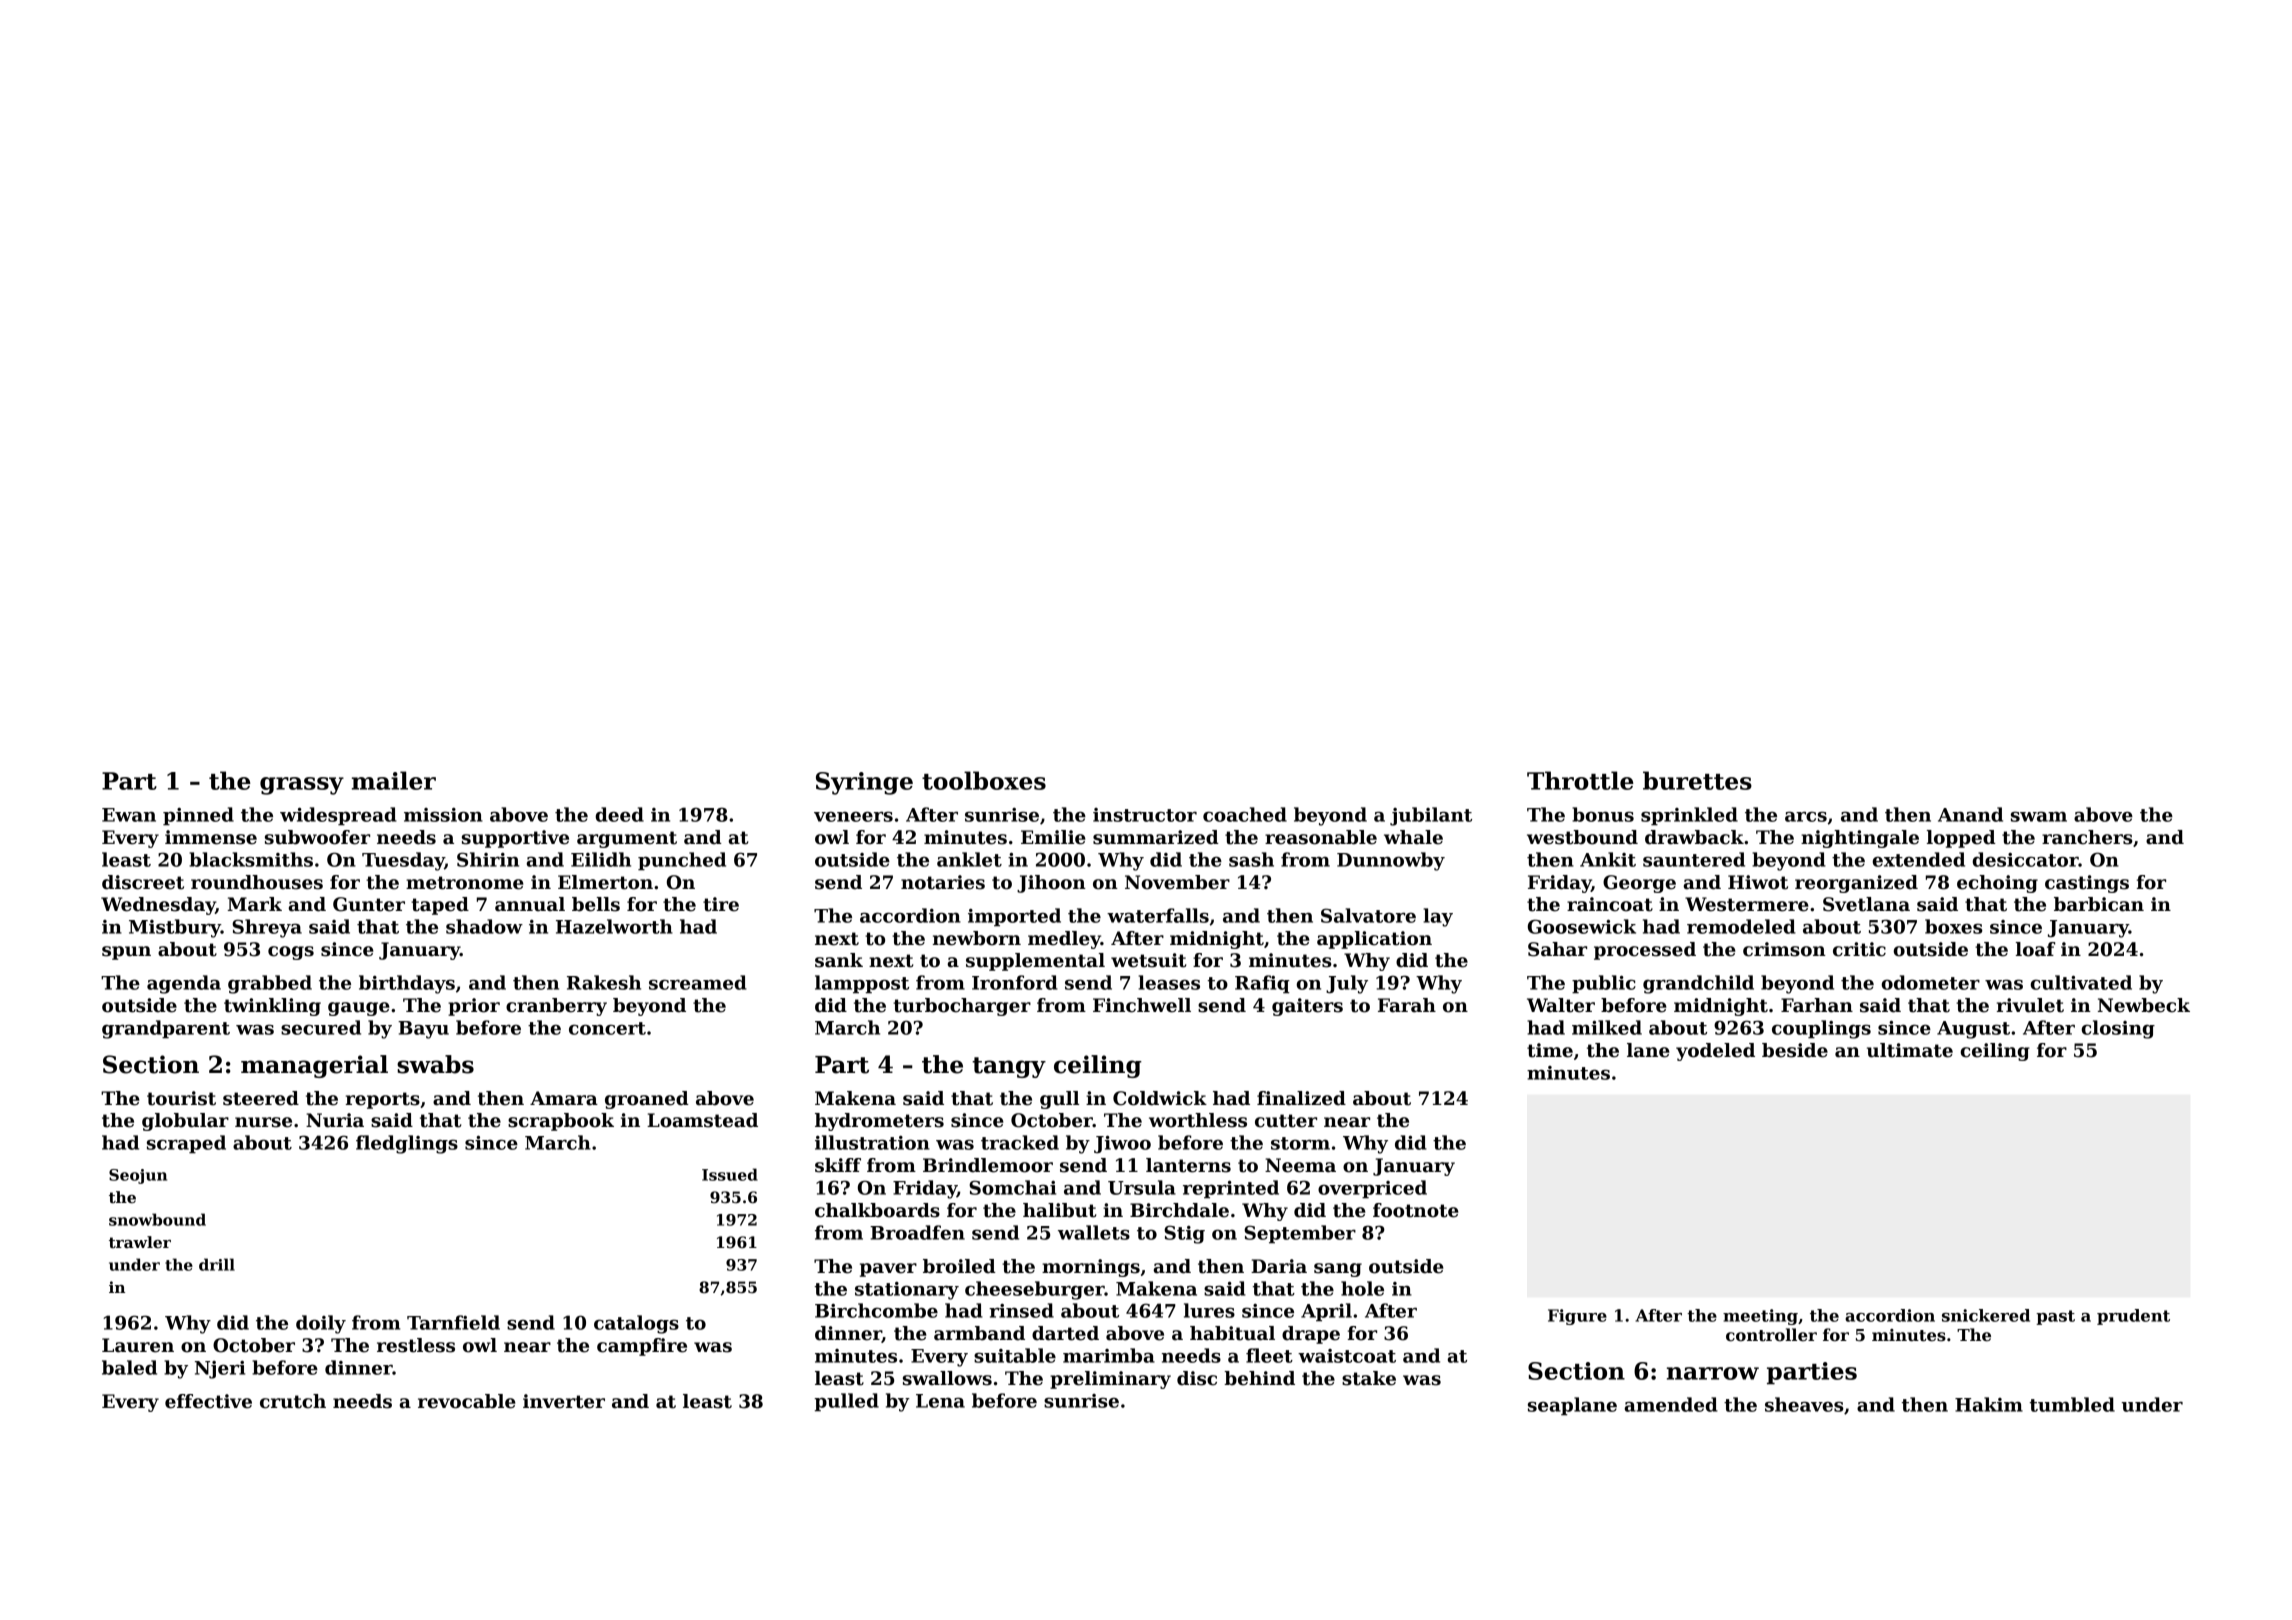 The height and width of the document is (1620, 2292). Describe the element at coordinates (217, 1264) in the document. I see `drill` at that location.
